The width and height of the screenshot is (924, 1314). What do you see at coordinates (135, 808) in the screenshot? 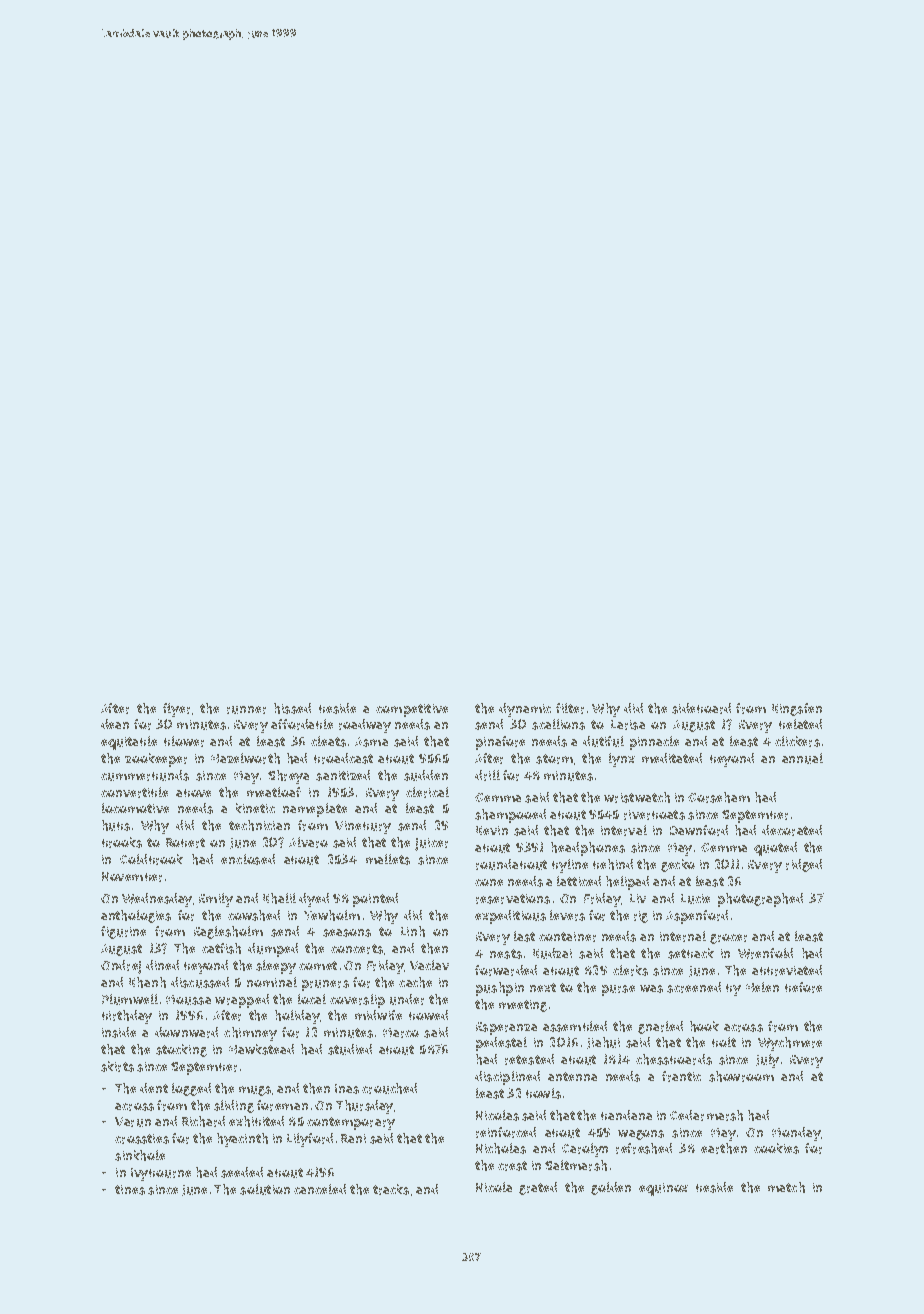
I see `locomotive` at bounding box center [135, 808].
